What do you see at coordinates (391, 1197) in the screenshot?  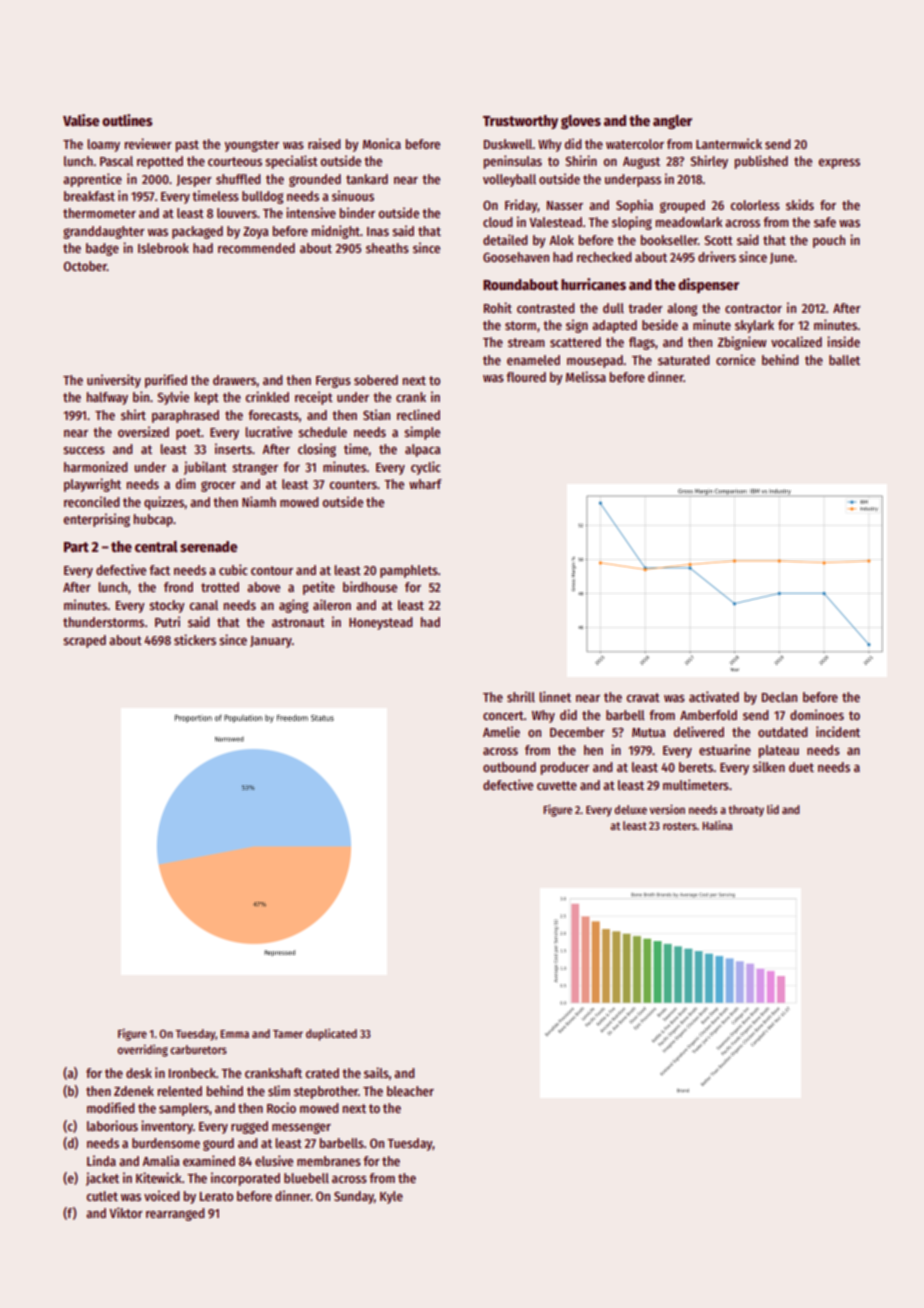 I see `Kyle` at bounding box center [391, 1197].
